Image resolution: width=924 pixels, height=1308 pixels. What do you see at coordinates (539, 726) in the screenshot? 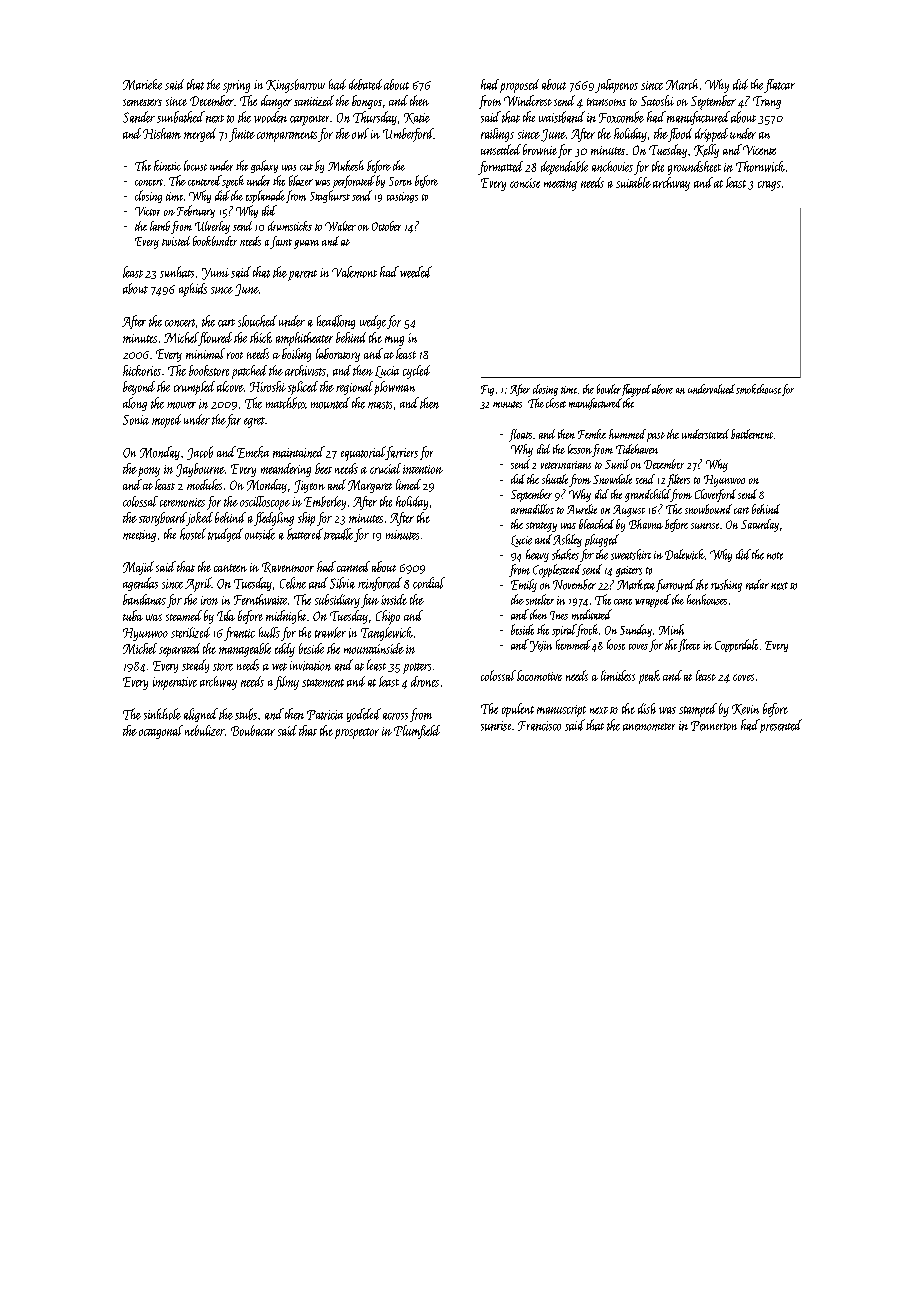
I see `Francisco` at bounding box center [539, 726].
